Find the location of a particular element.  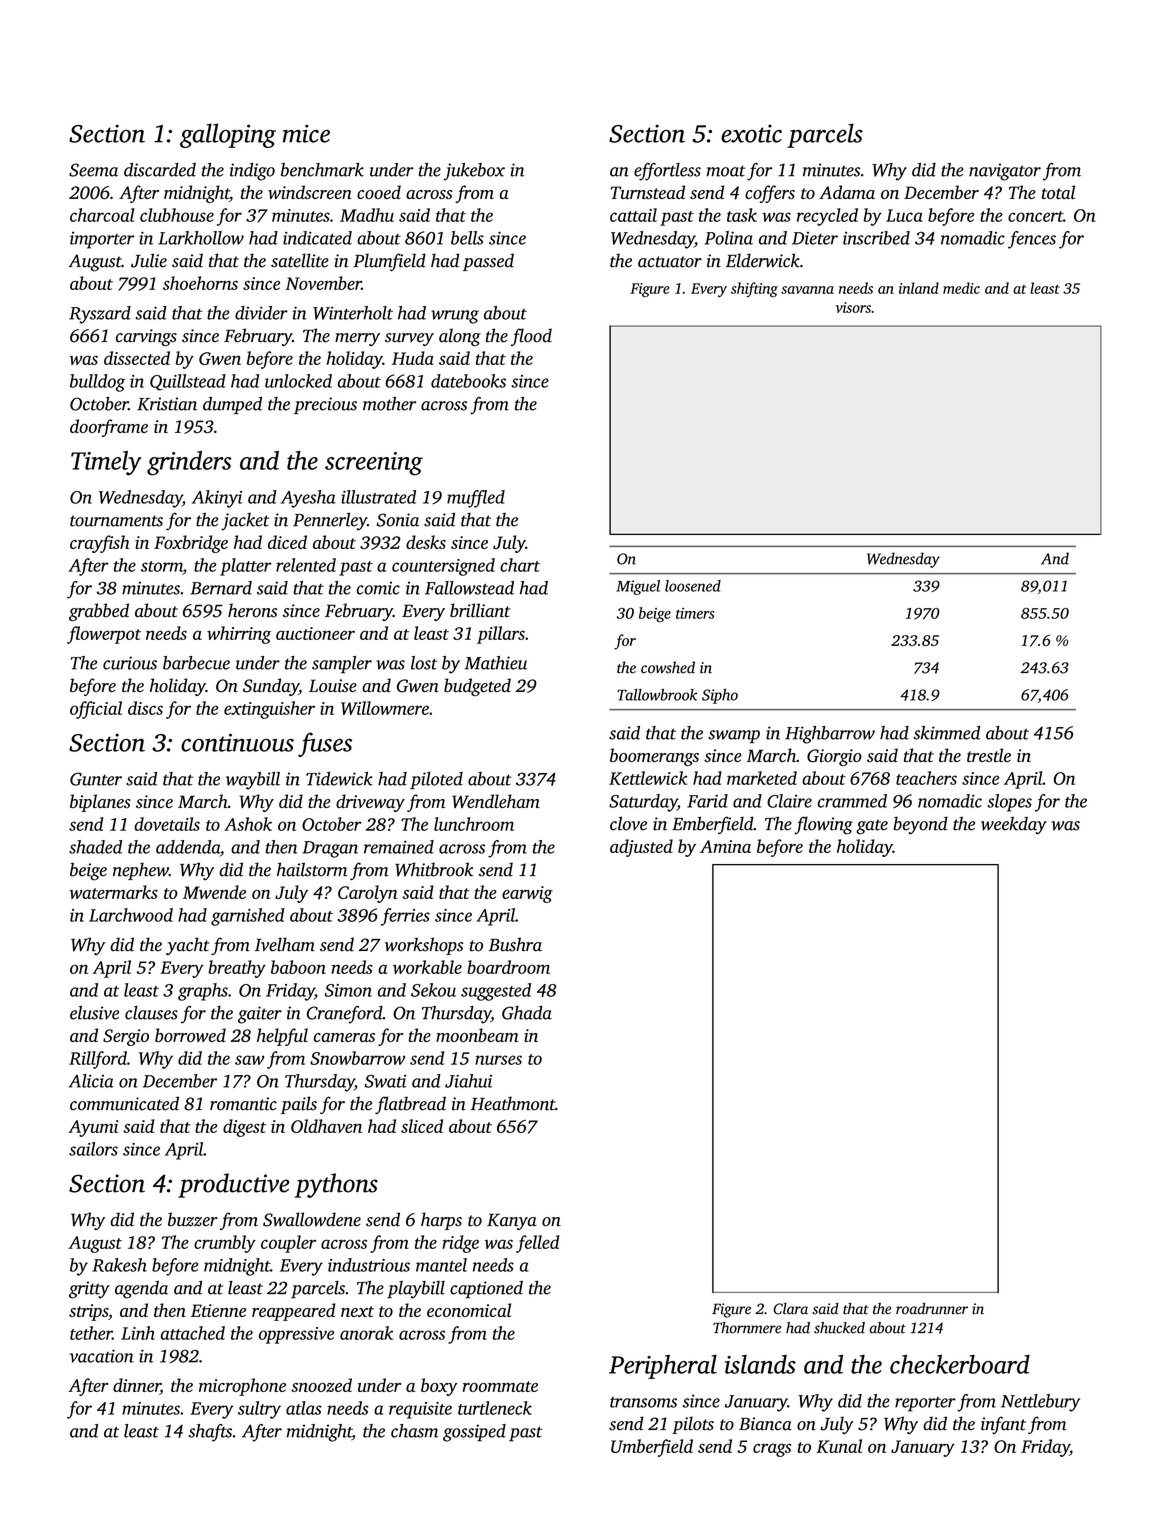

doorframe is located at coordinates (109, 428).
